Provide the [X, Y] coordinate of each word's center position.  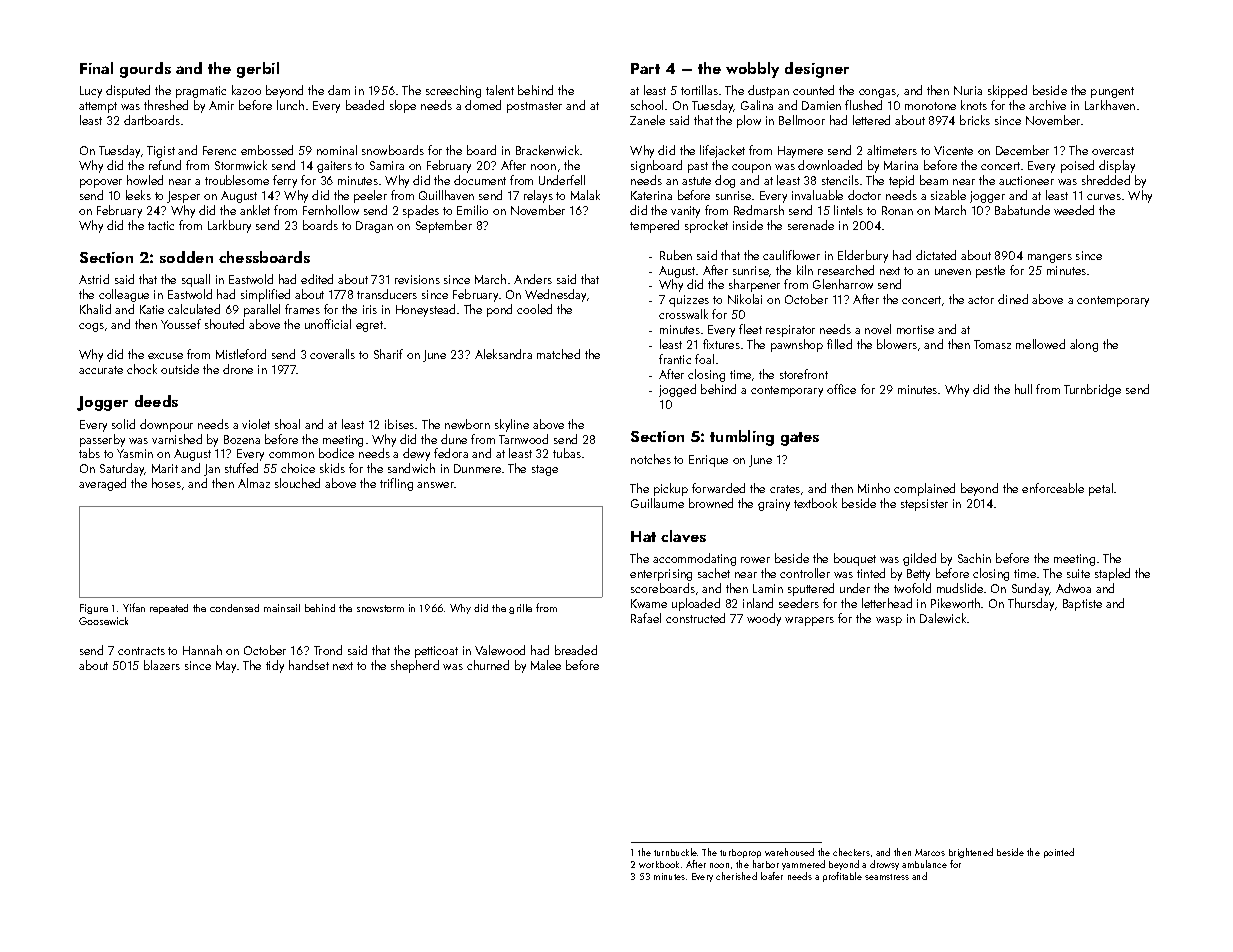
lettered [871, 120]
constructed [695, 618]
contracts [141, 651]
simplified [265, 295]
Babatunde [1022, 210]
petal [1101, 489]
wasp [889, 621]
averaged [102, 484]
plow [749, 121]
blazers [162, 665]
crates [785, 489]
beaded [365, 105]
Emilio [472, 210]
